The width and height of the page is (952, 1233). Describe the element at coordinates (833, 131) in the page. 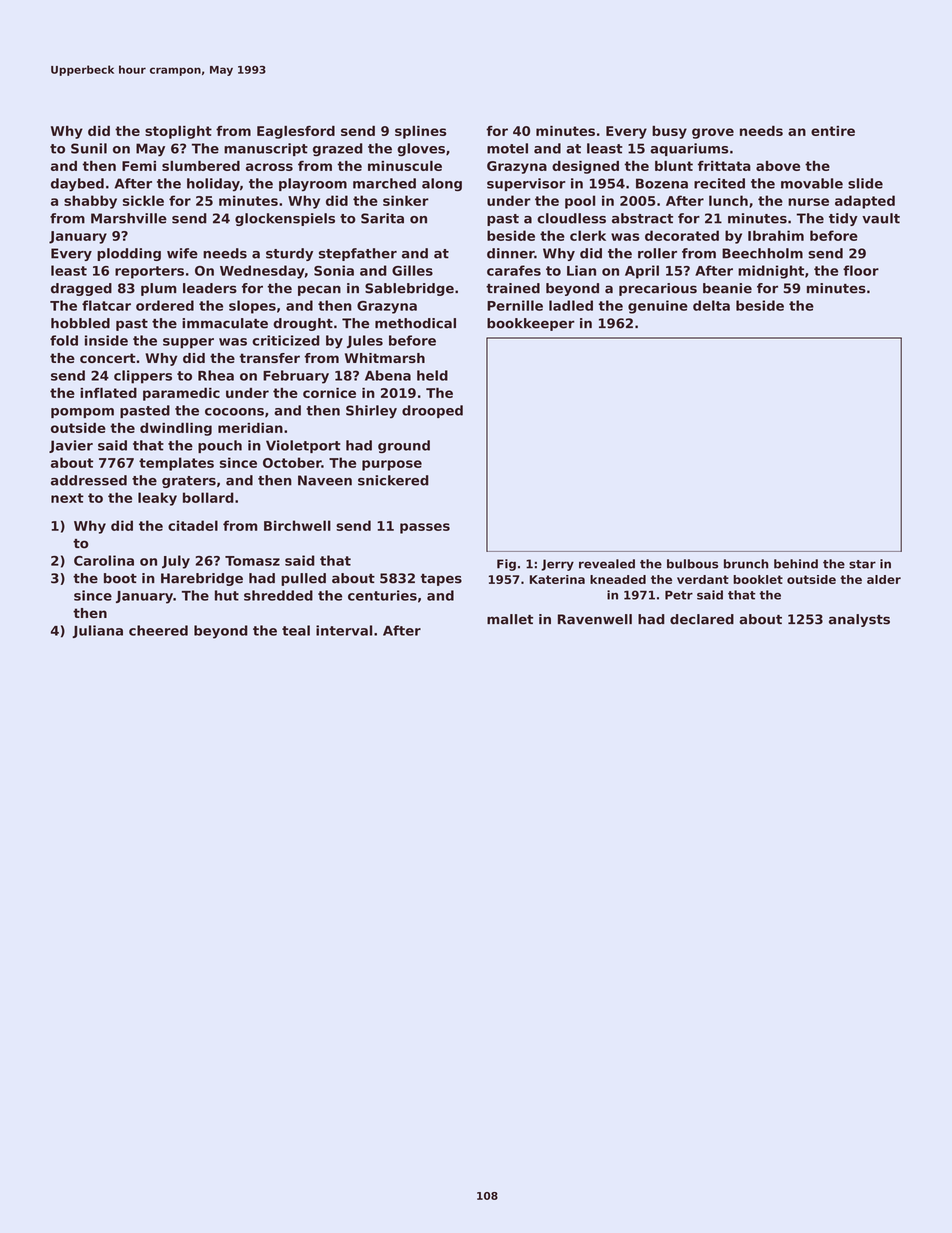

I see `entire` at that location.
